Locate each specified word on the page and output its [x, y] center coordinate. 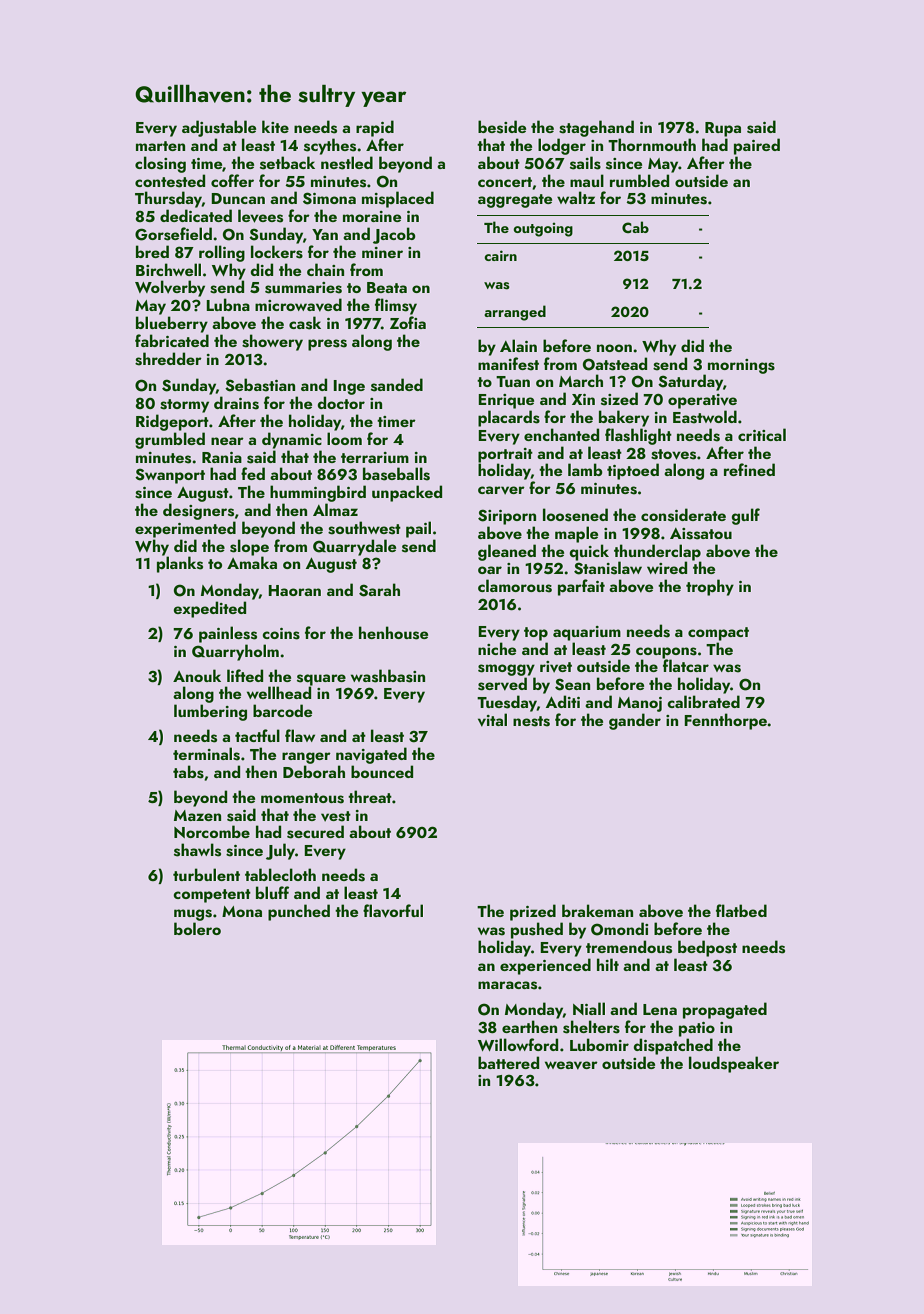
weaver [571, 1065]
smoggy [506, 670]
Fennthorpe [726, 721]
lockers [277, 252]
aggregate [515, 201]
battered [508, 1062]
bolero [197, 928]
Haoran [294, 590]
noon [614, 348]
